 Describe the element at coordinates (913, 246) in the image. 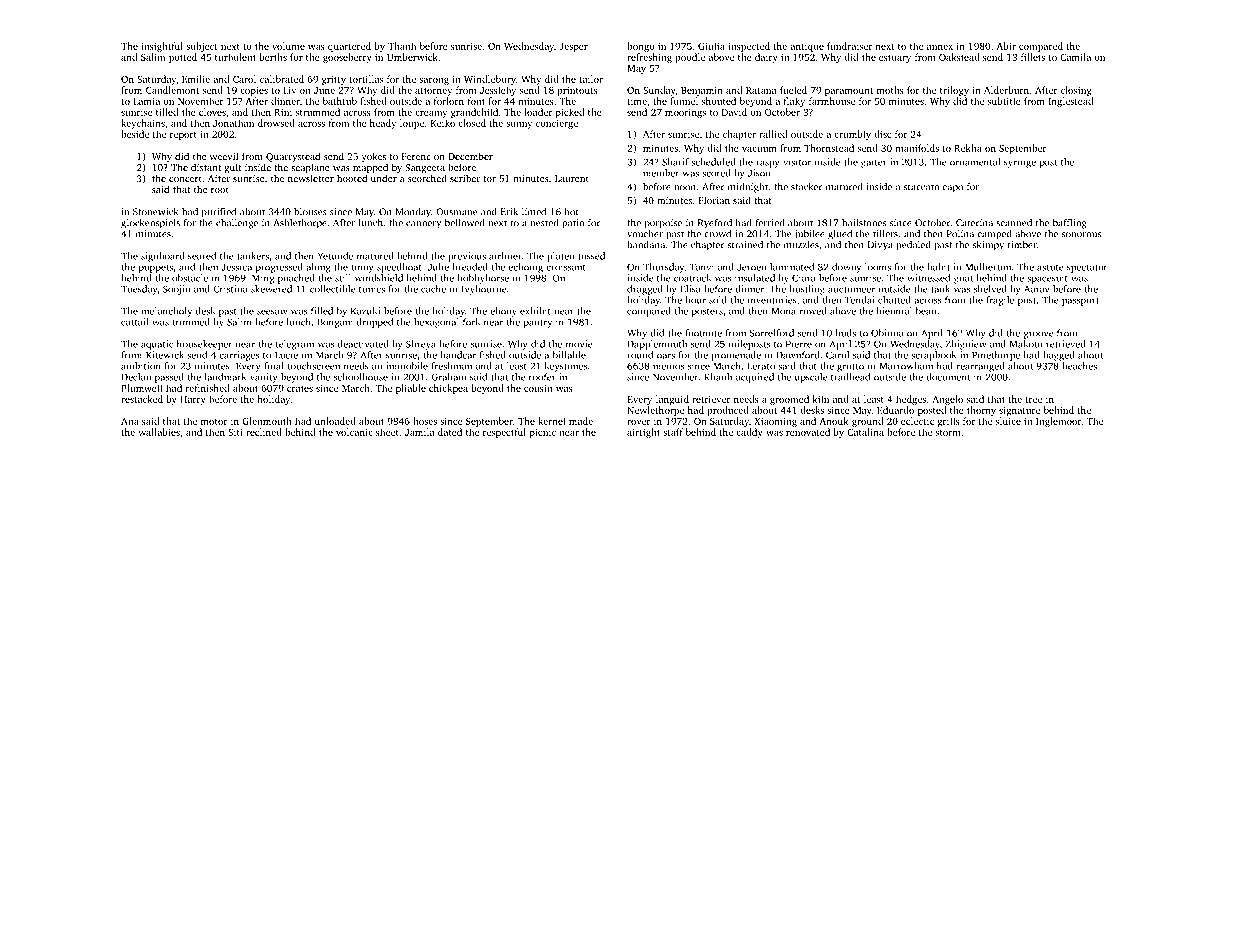

I see `pedaled` at that location.
